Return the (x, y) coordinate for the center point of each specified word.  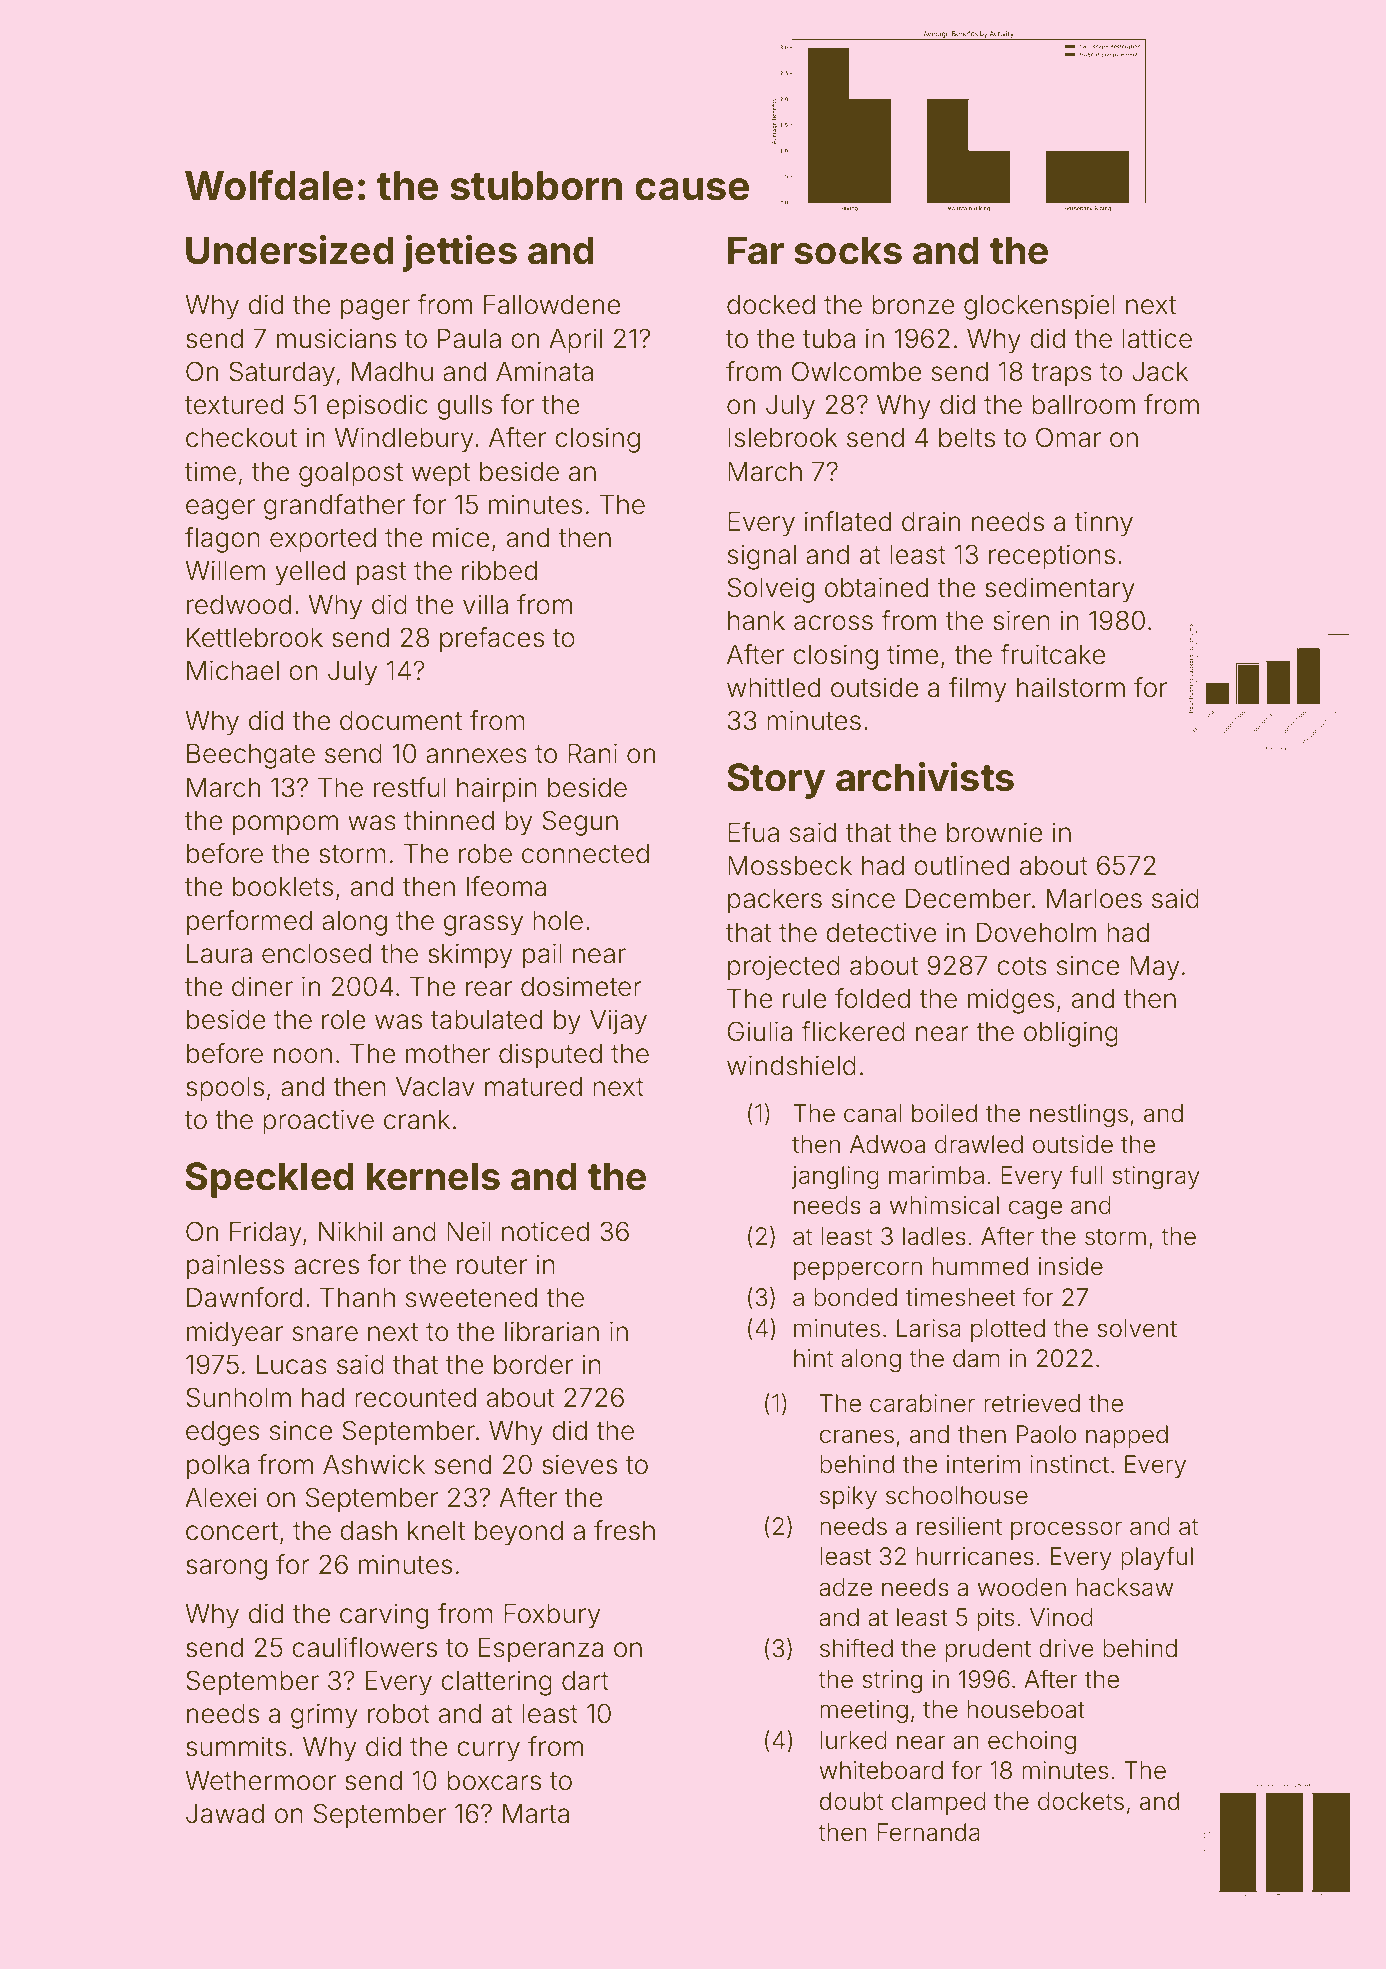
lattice (1157, 338)
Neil (469, 1231)
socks (848, 250)
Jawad (225, 1814)
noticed (545, 1231)
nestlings (1079, 1115)
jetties (460, 253)
